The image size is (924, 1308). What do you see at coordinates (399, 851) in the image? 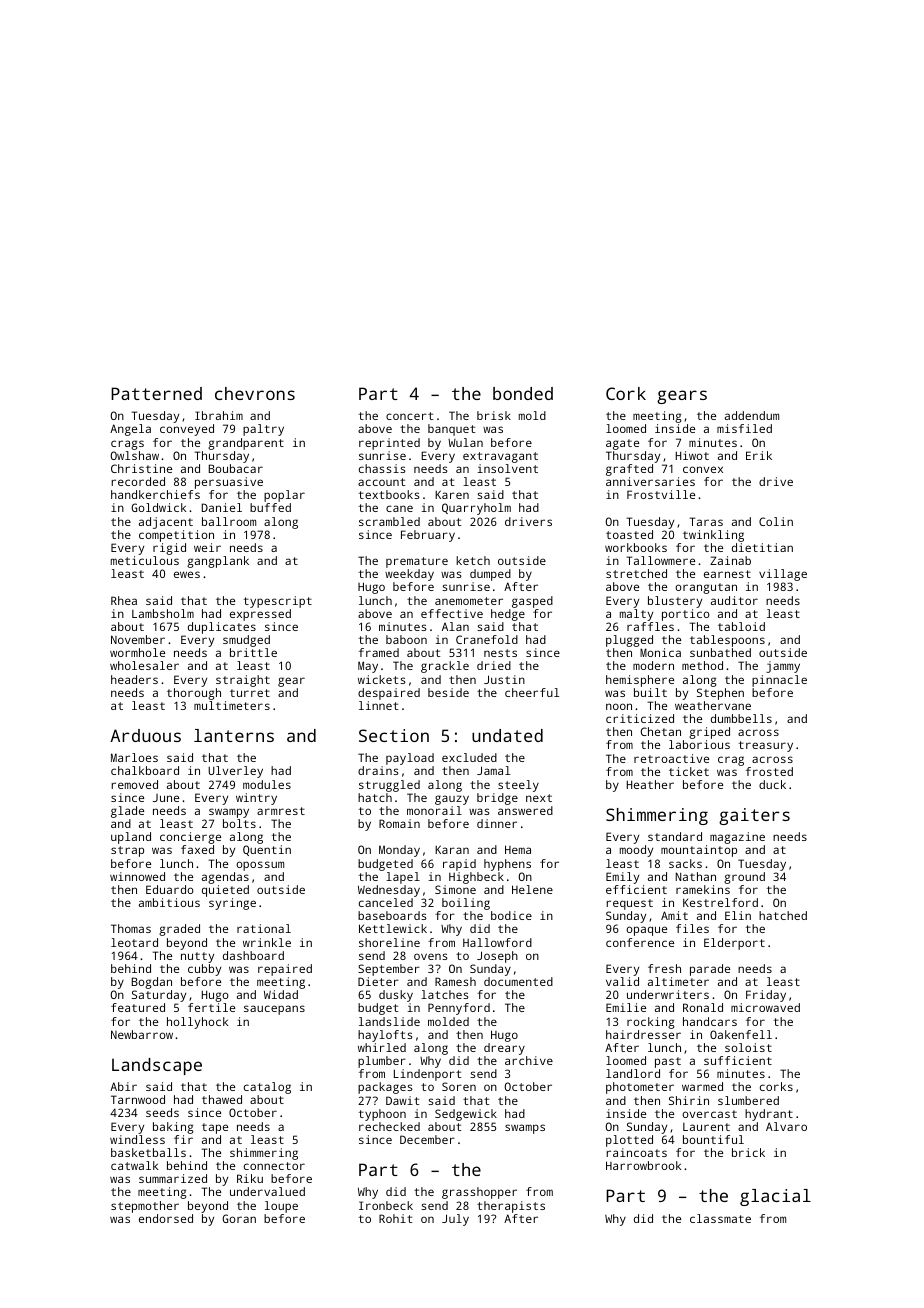
I see `Monday` at bounding box center [399, 851].
